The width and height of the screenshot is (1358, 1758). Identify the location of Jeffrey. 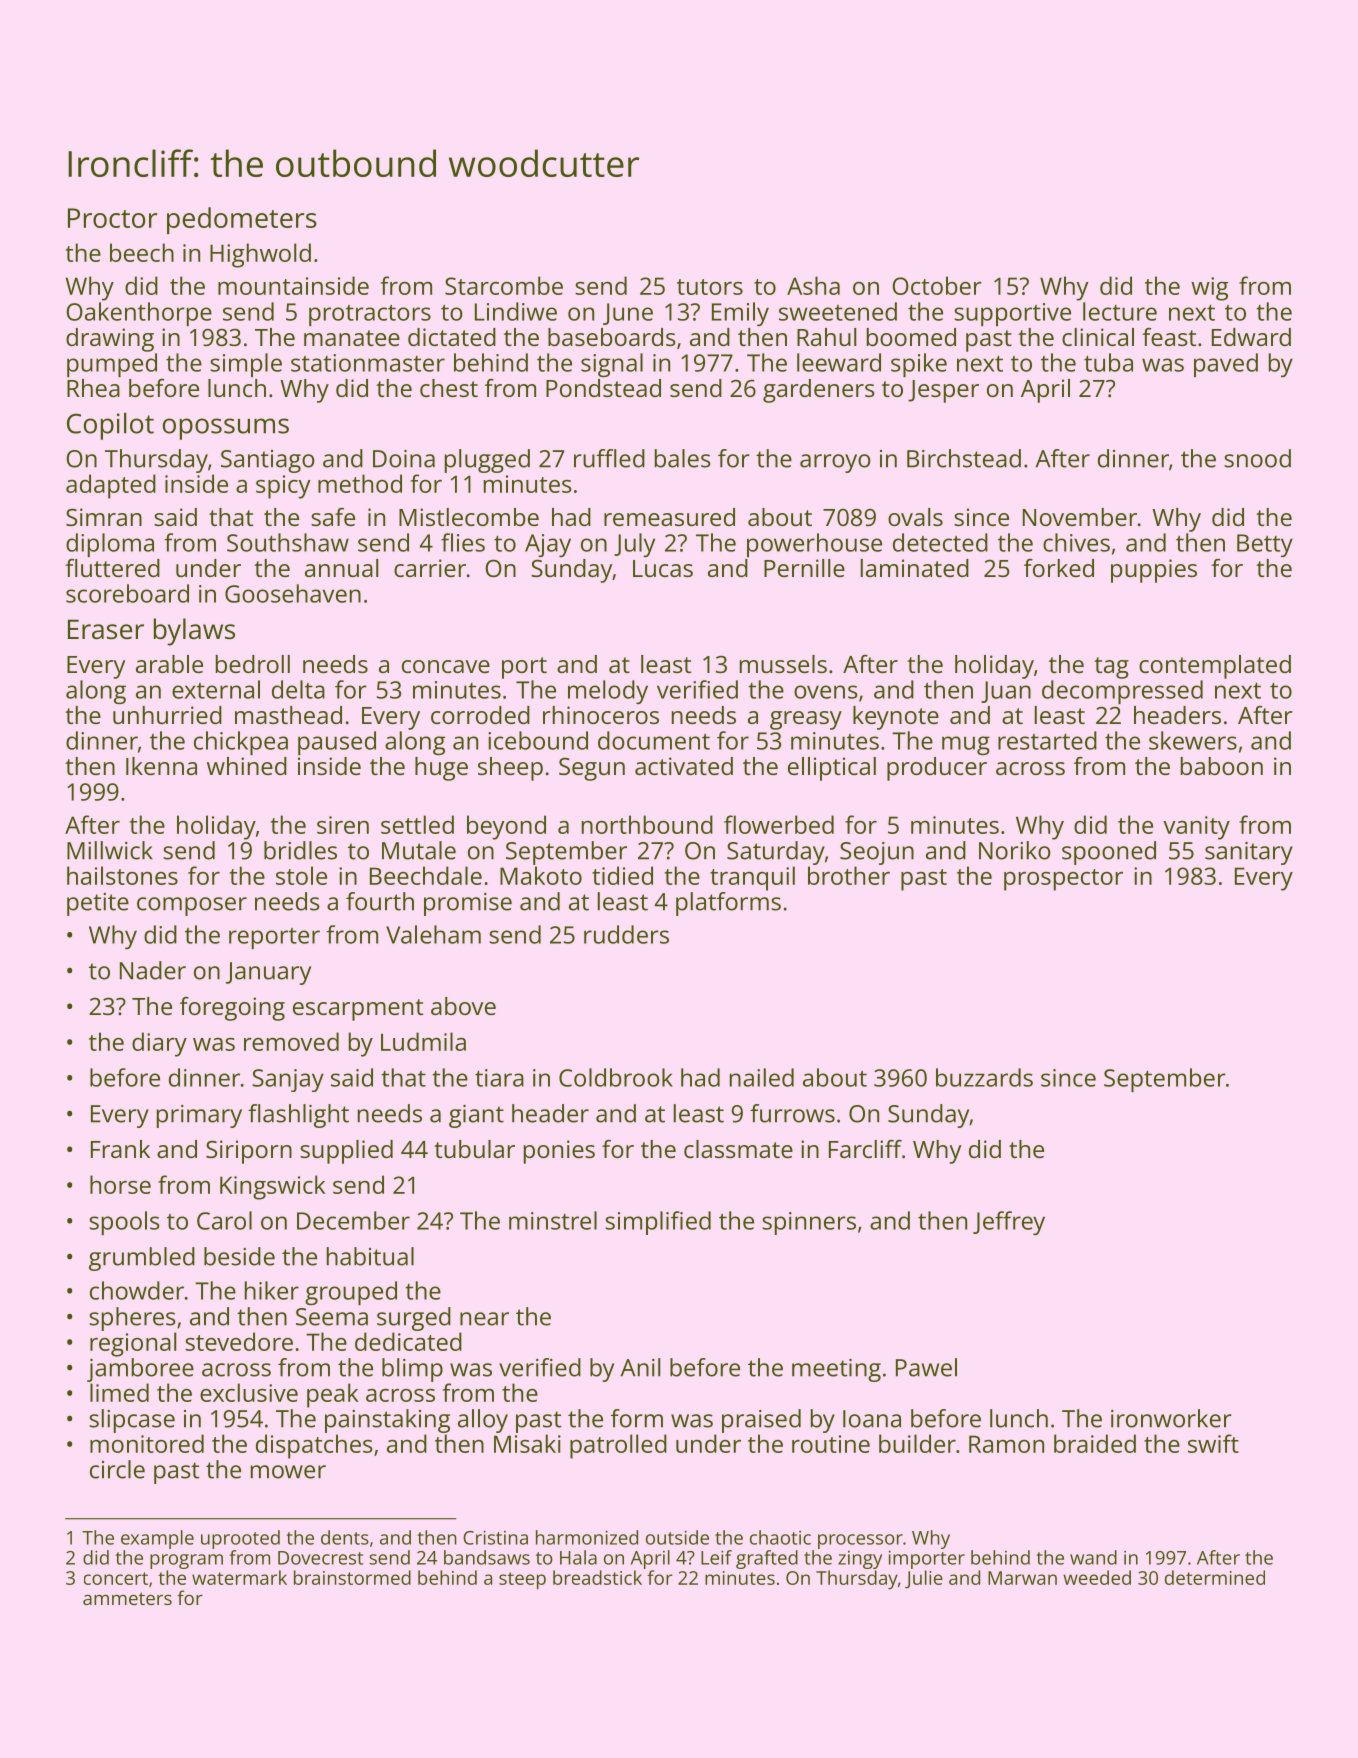
(1009, 1223).
